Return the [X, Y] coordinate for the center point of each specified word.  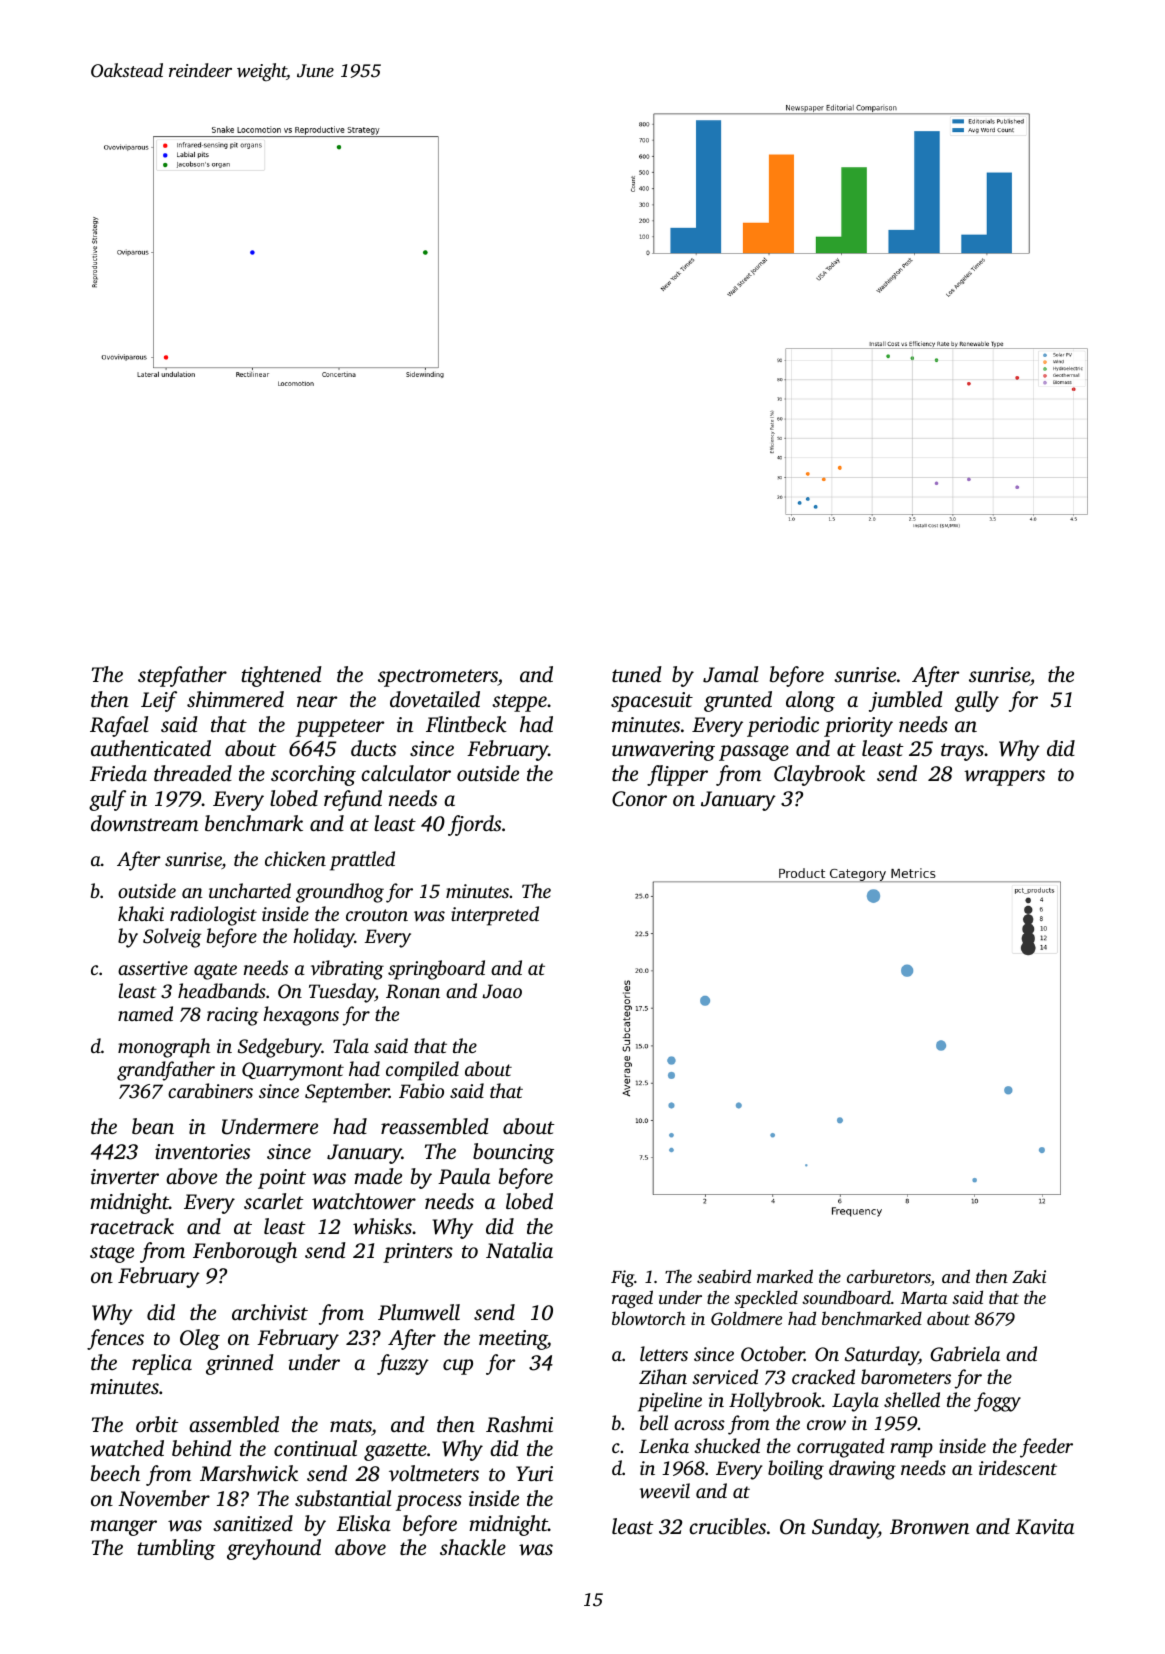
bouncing [513, 1153]
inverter [125, 1177]
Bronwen [929, 1527]
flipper [677, 775]
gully [977, 701]
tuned [637, 674]
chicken [295, 858]
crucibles [727, 1526]
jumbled [906, 701]
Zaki [1029, 1276]
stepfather [182, 676]
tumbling [176, 1549]
